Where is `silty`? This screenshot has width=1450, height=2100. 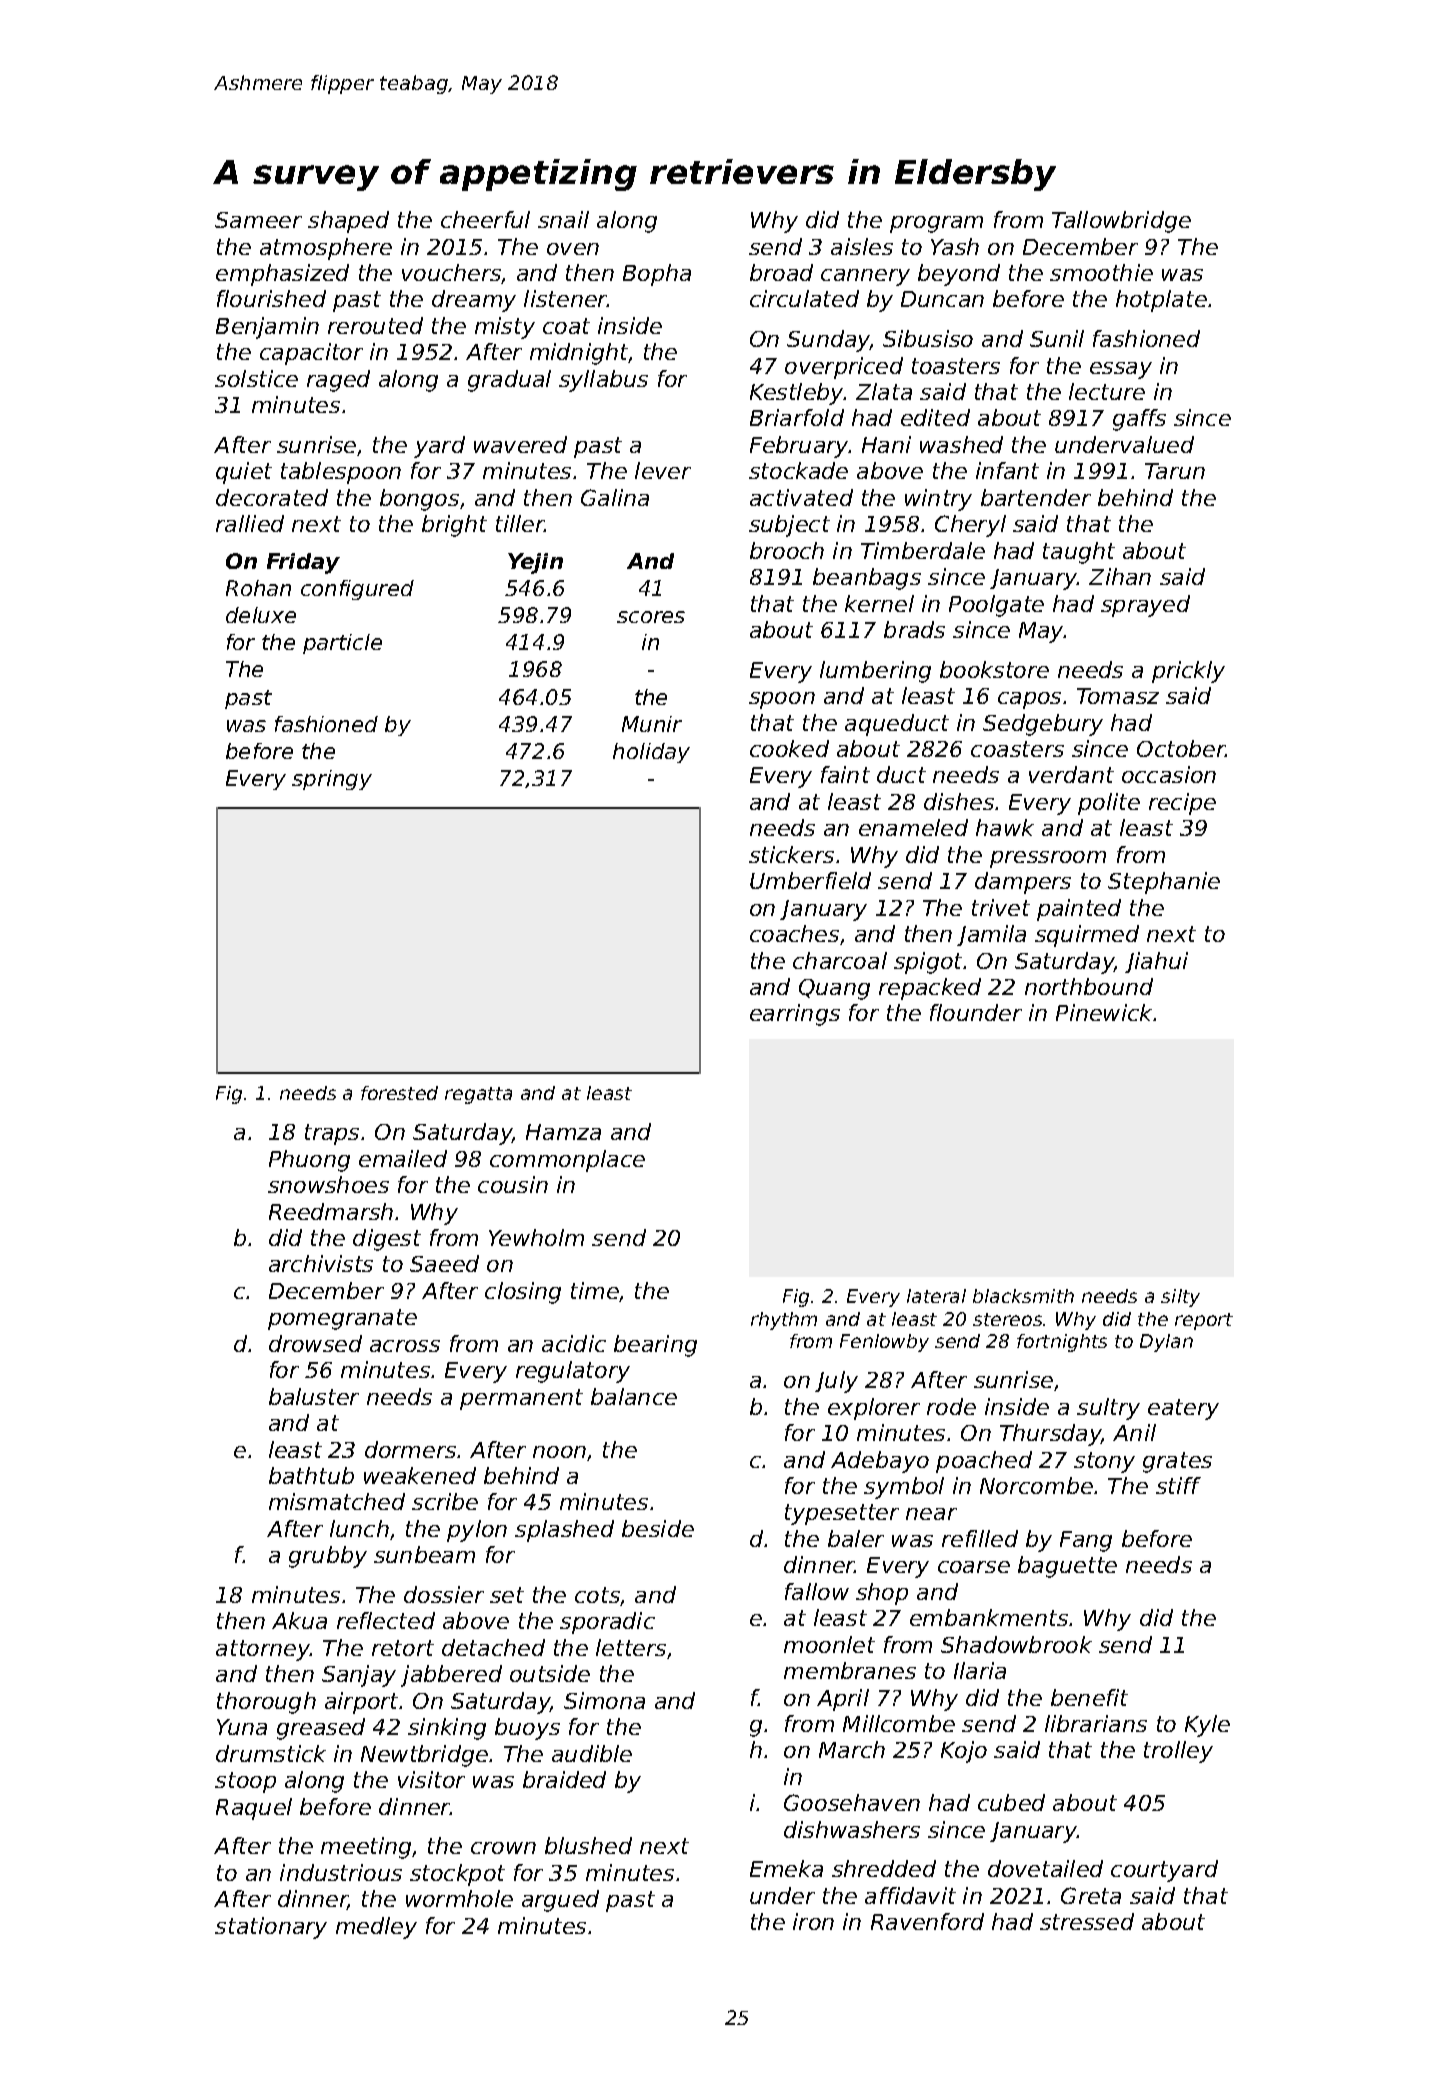 silty is located at coordinates (1180, 1298).
